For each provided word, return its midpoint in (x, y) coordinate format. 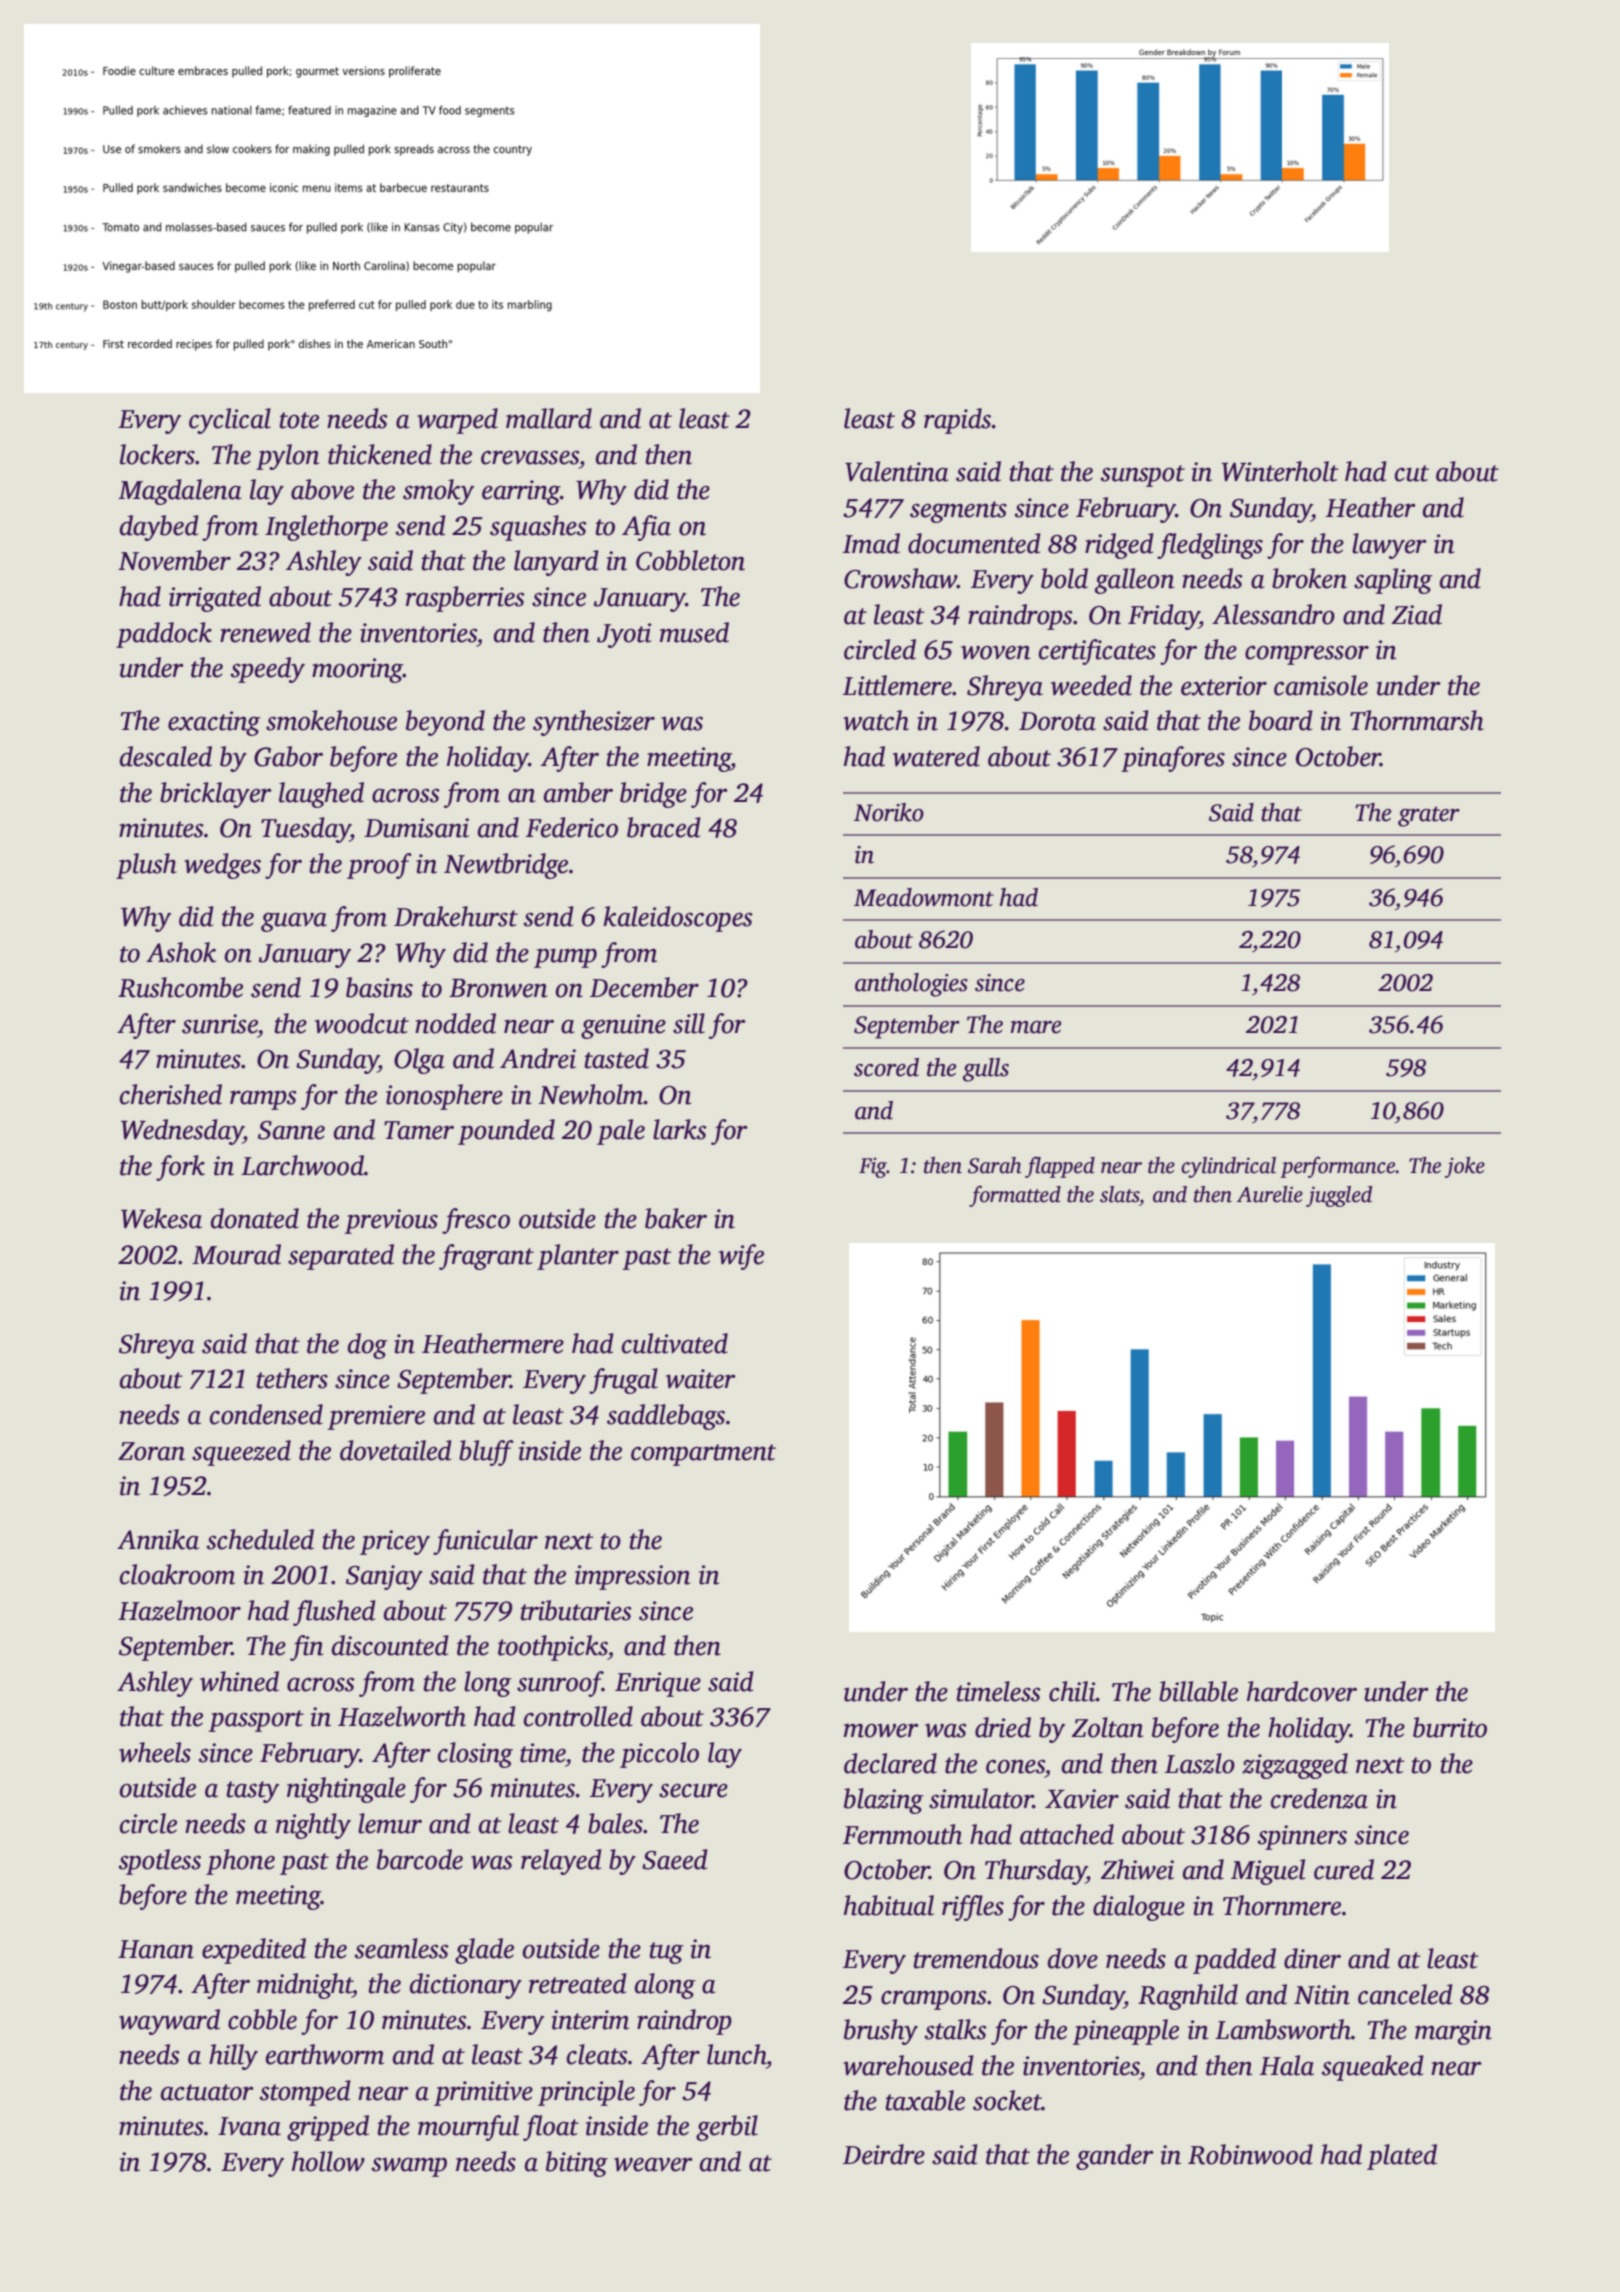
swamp (409, 2167)
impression (632, 1577)
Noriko (889, 812)
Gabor (288, 756)
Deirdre (884, 2154)
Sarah (994, 1165)
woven (995, 652)
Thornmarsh (1417, 720)
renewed (265, 632)
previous (391, 1221)
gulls (986, 1070)
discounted (390, 1645)
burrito (1450, 1727)
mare (1036, 1027)
